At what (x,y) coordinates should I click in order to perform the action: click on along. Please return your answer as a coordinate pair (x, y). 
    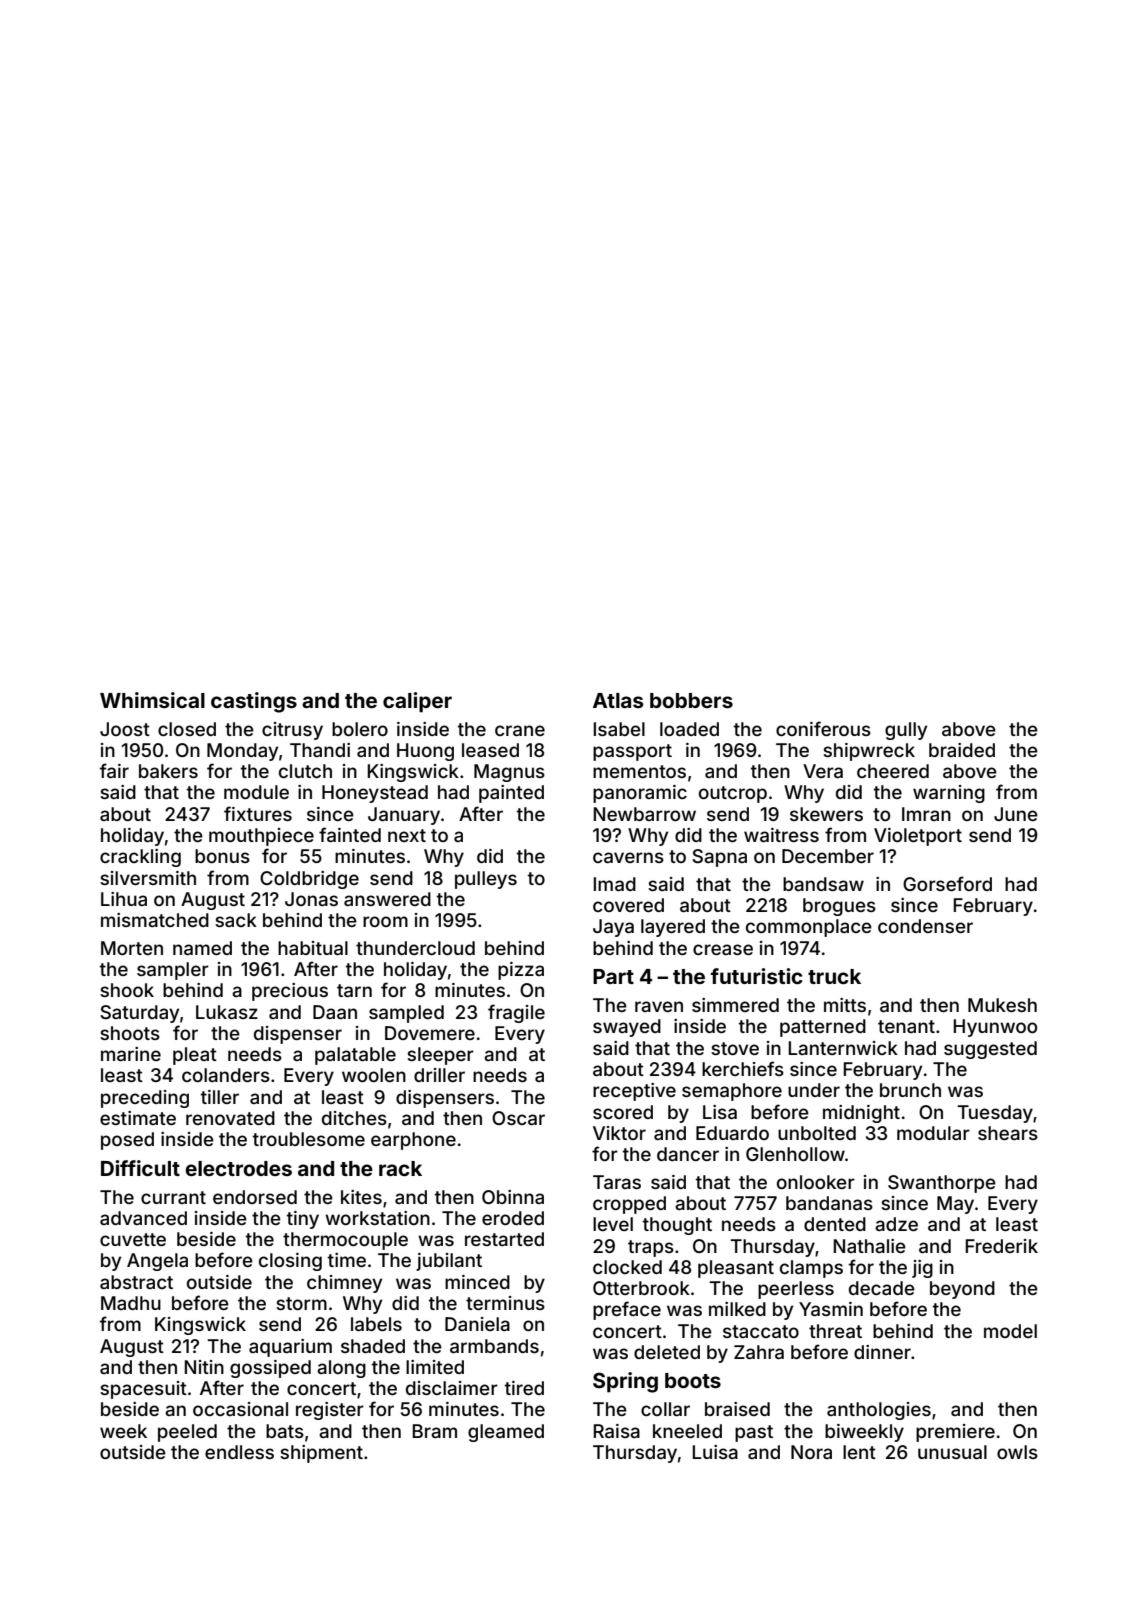
    Looking at the image, I should click on (341, 1369).
